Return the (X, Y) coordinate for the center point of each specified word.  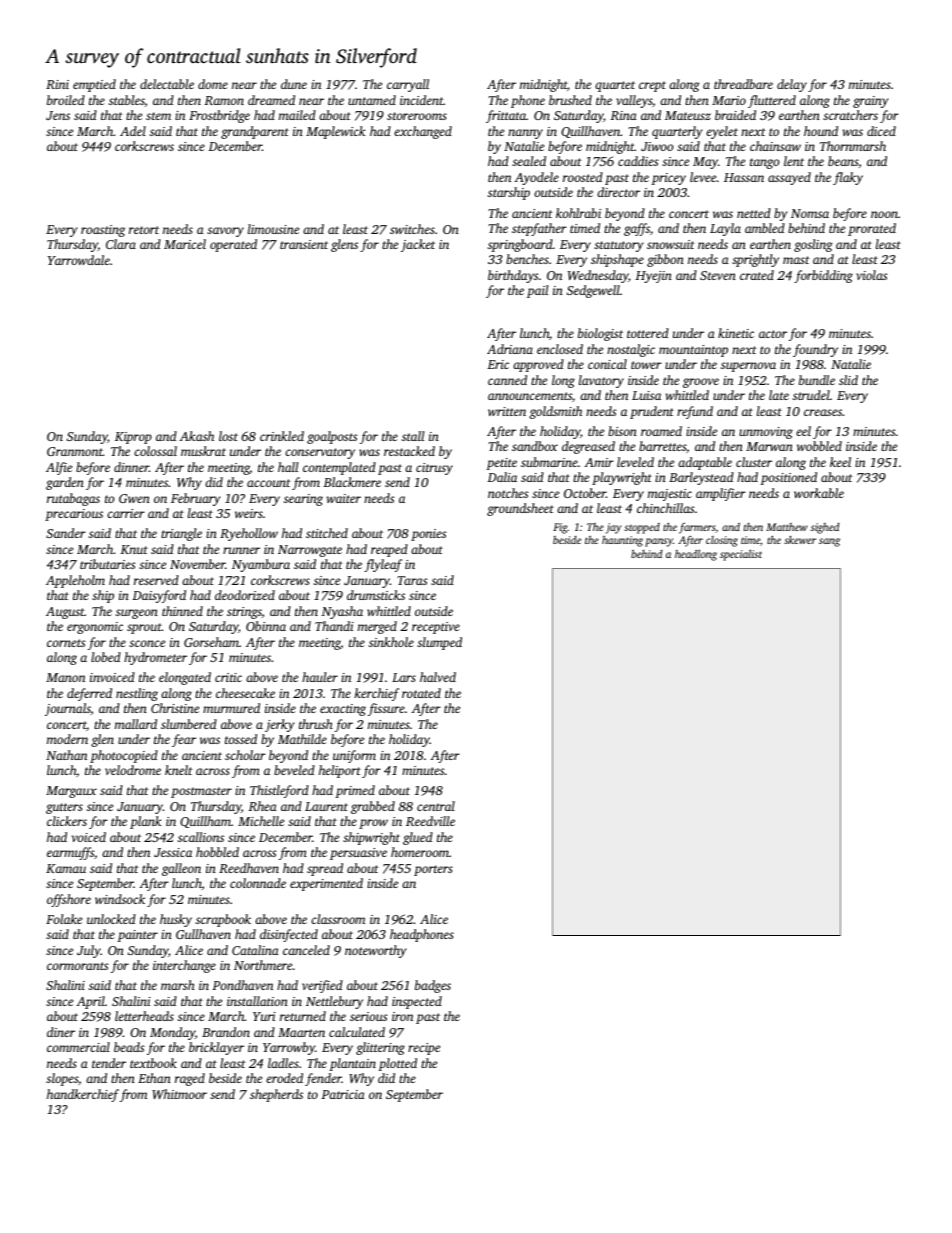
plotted (397, 1064)
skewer (800, 540)
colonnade (258, 883)
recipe (424, 1049)
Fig (560, 528)
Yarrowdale (79, 260)
